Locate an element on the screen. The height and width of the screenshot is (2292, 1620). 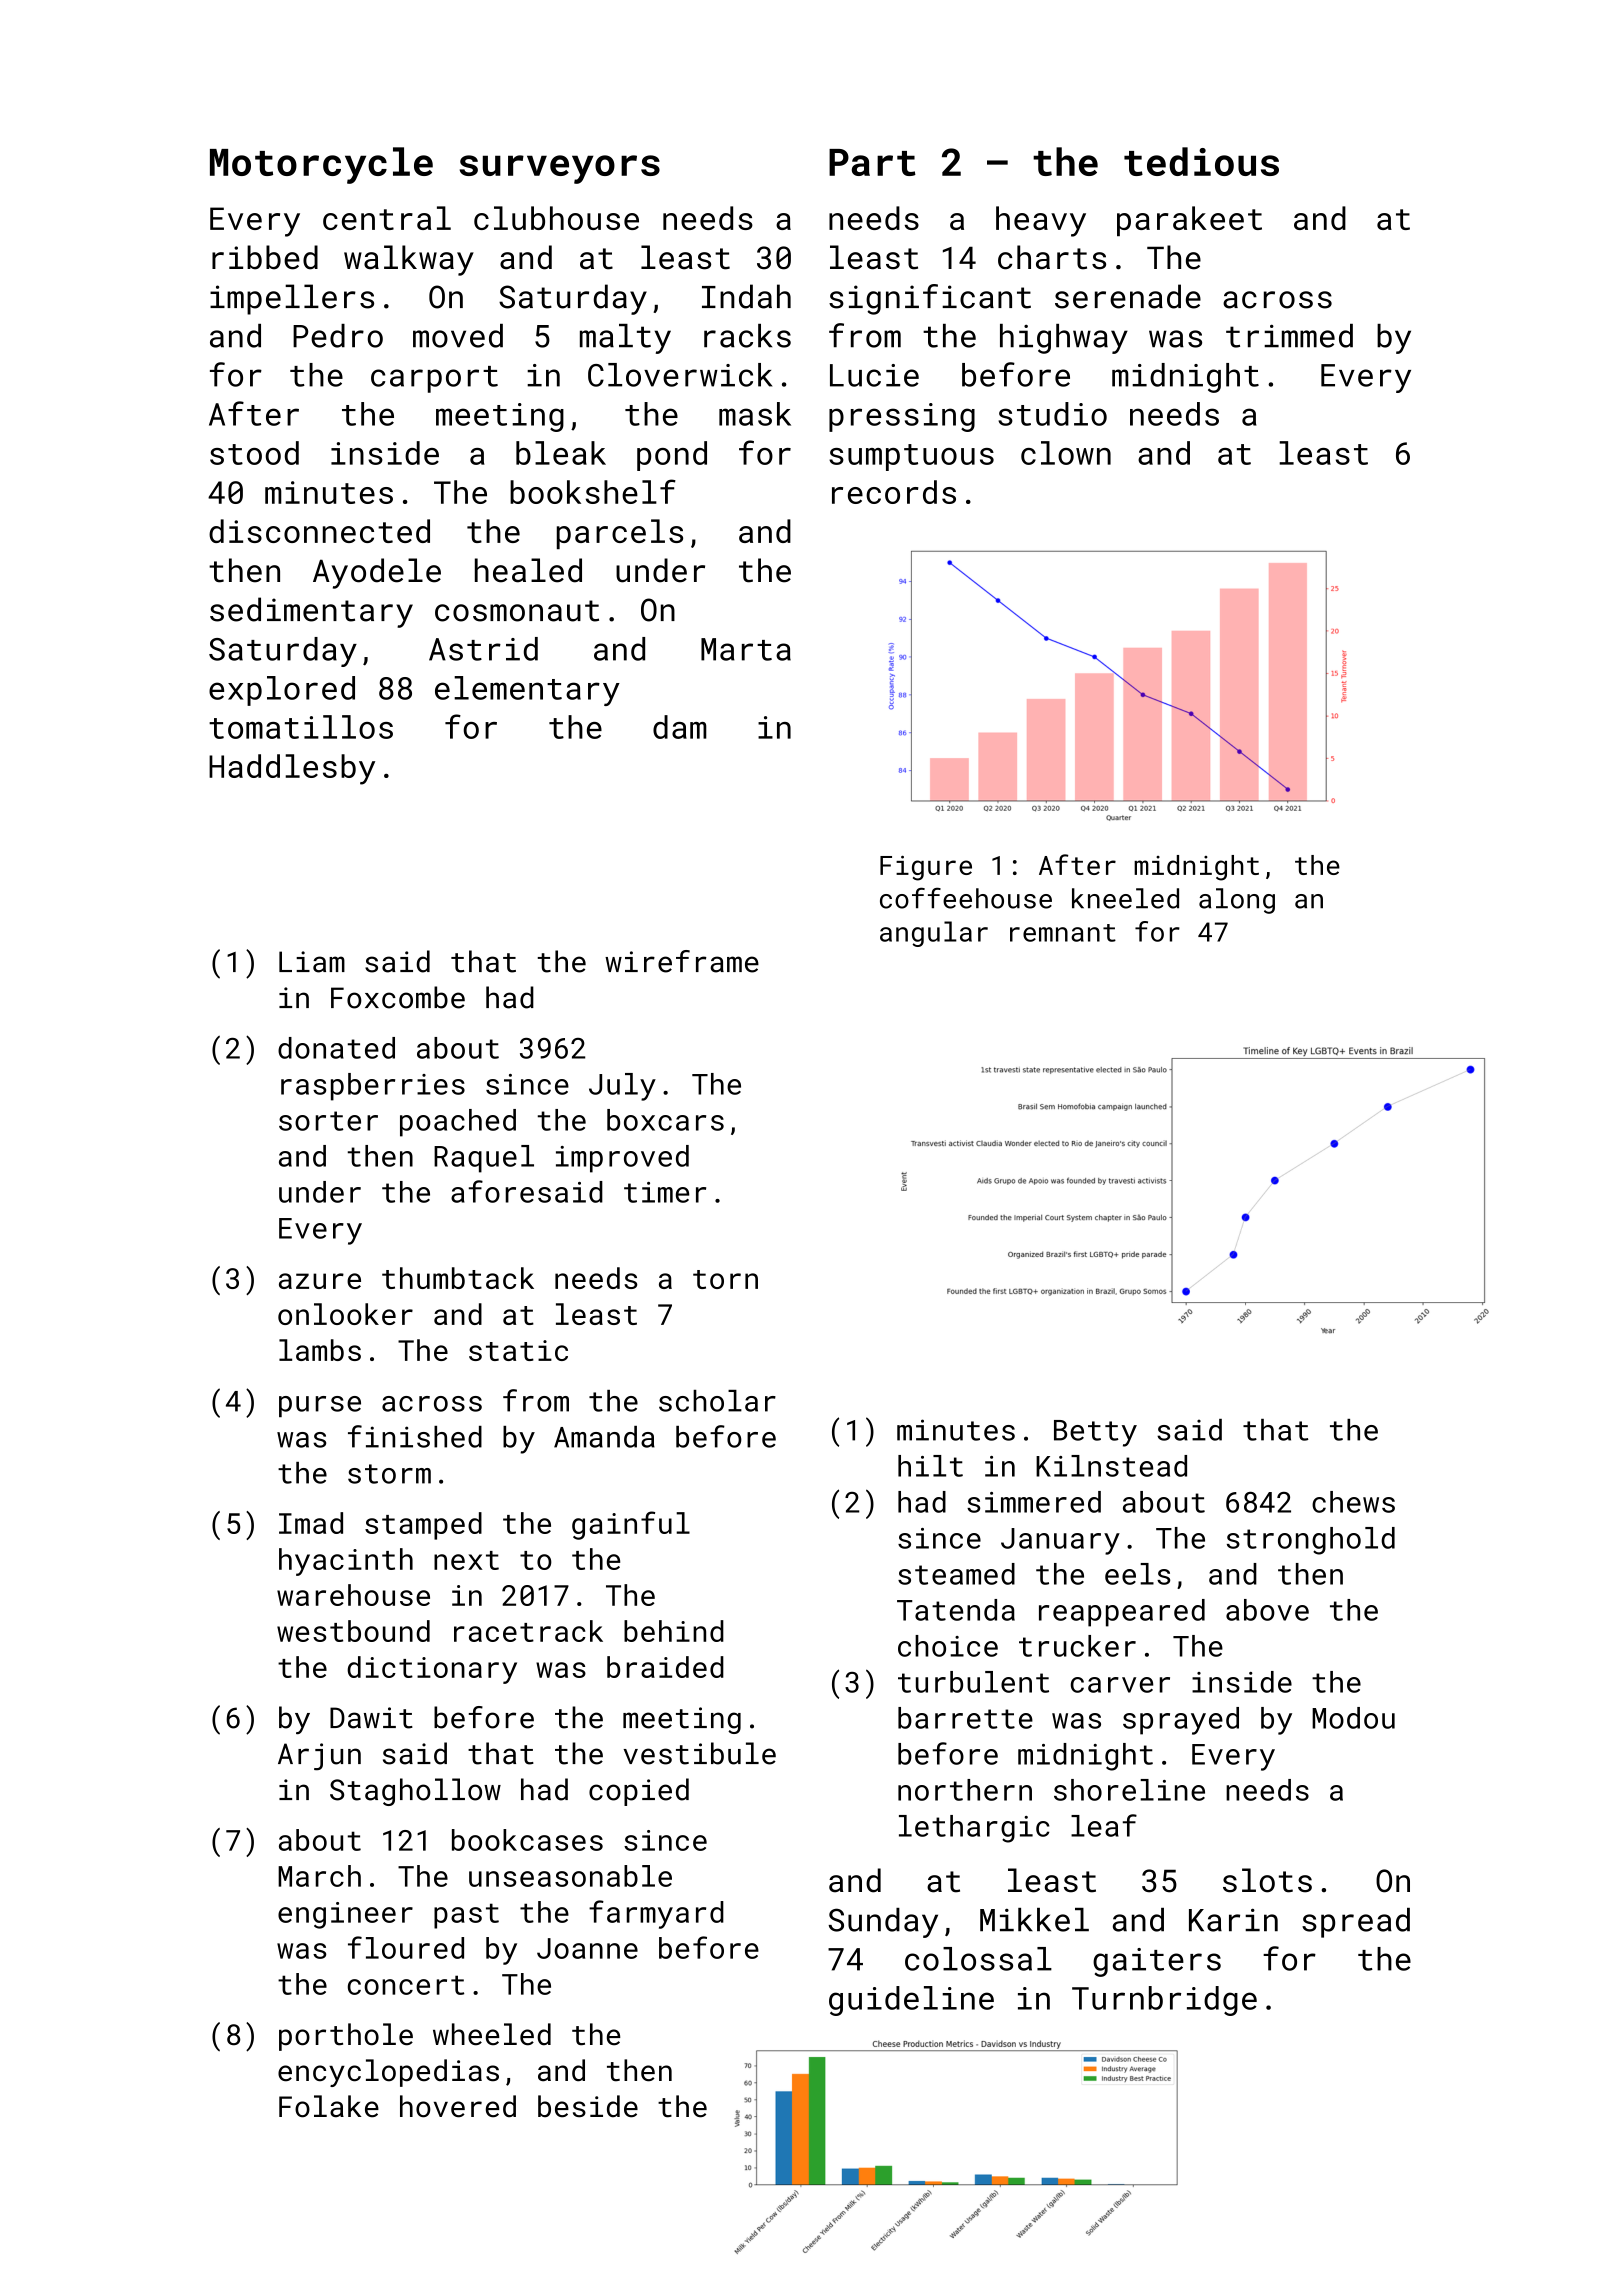
central is located at coordinates (387, 218).
